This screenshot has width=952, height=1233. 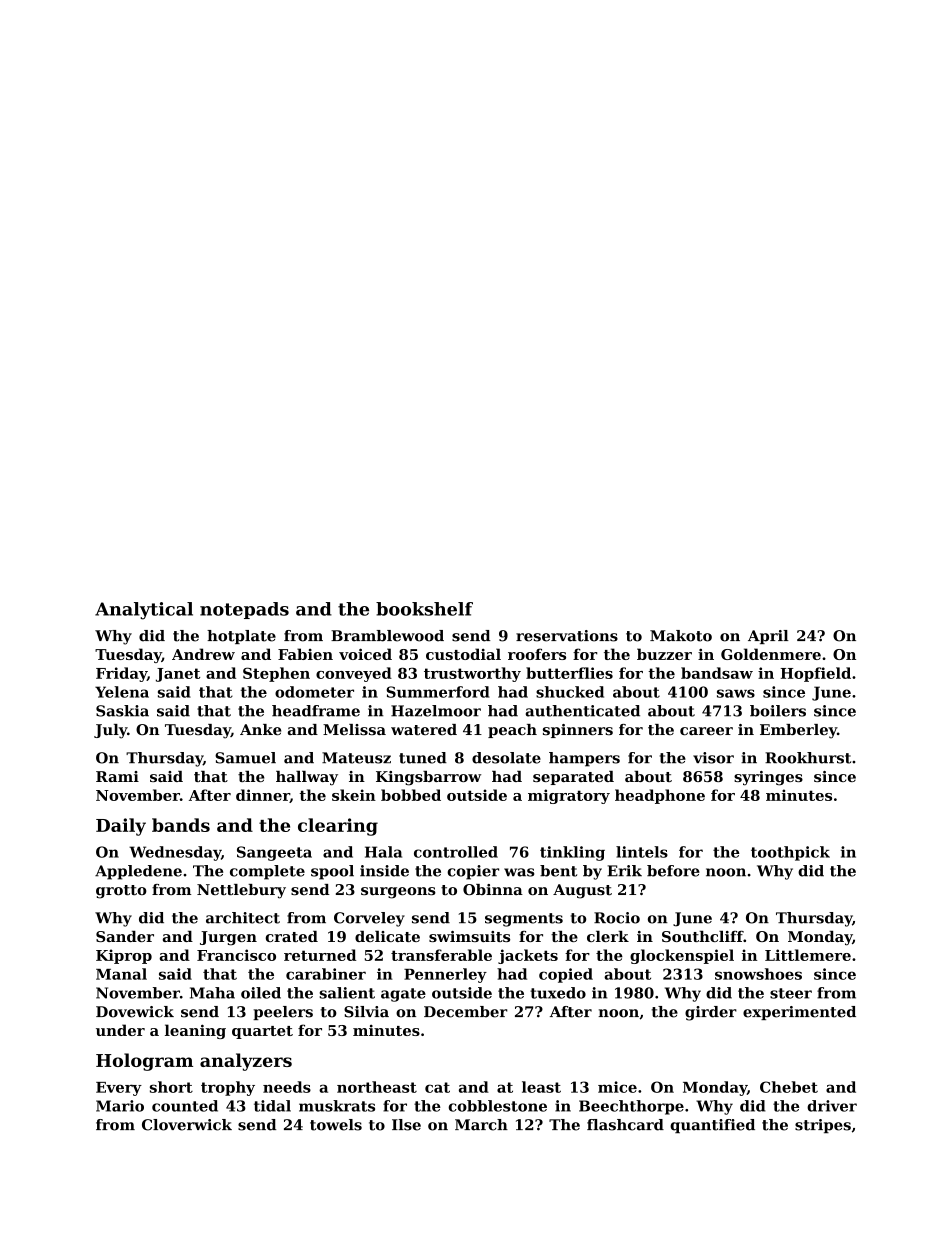 What do you see at coordinates (790, 853) in the screenshot?
I see `toothpick` at bounding box center [790, 853].
